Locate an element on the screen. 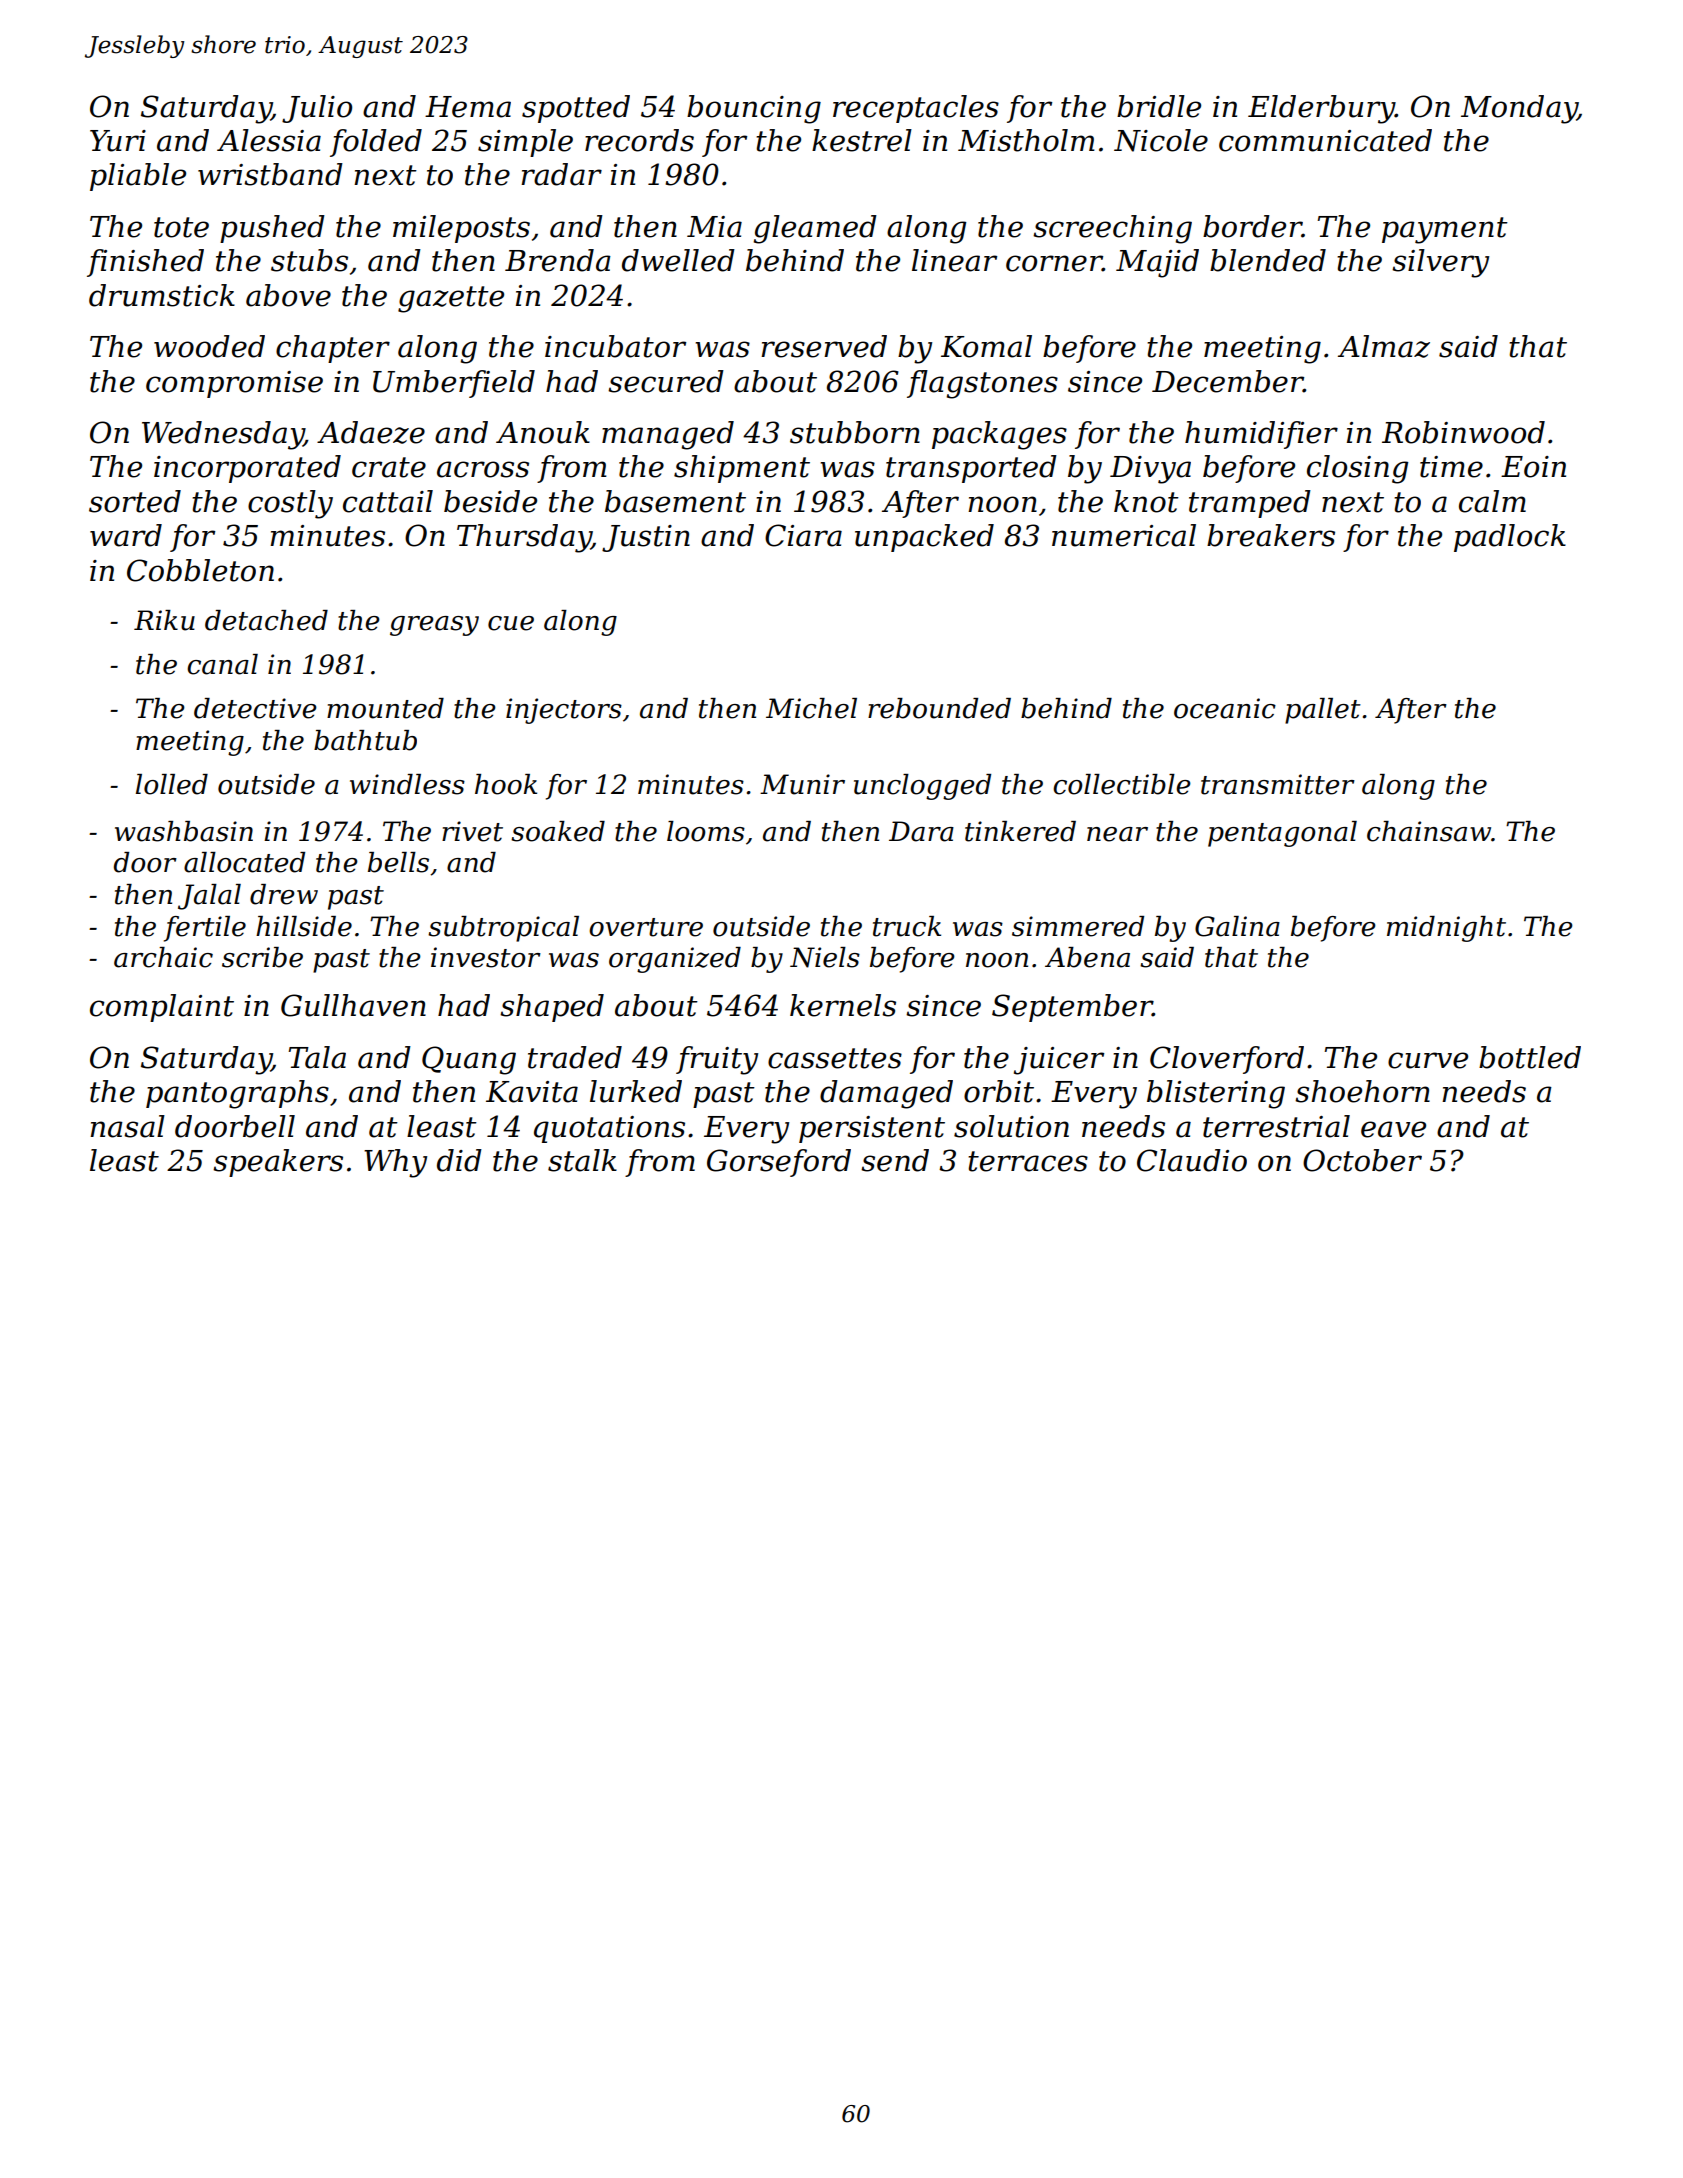 The width and height of the screenshot is (1683, 2178). Wednesday is located at coordinates (223, 435).
